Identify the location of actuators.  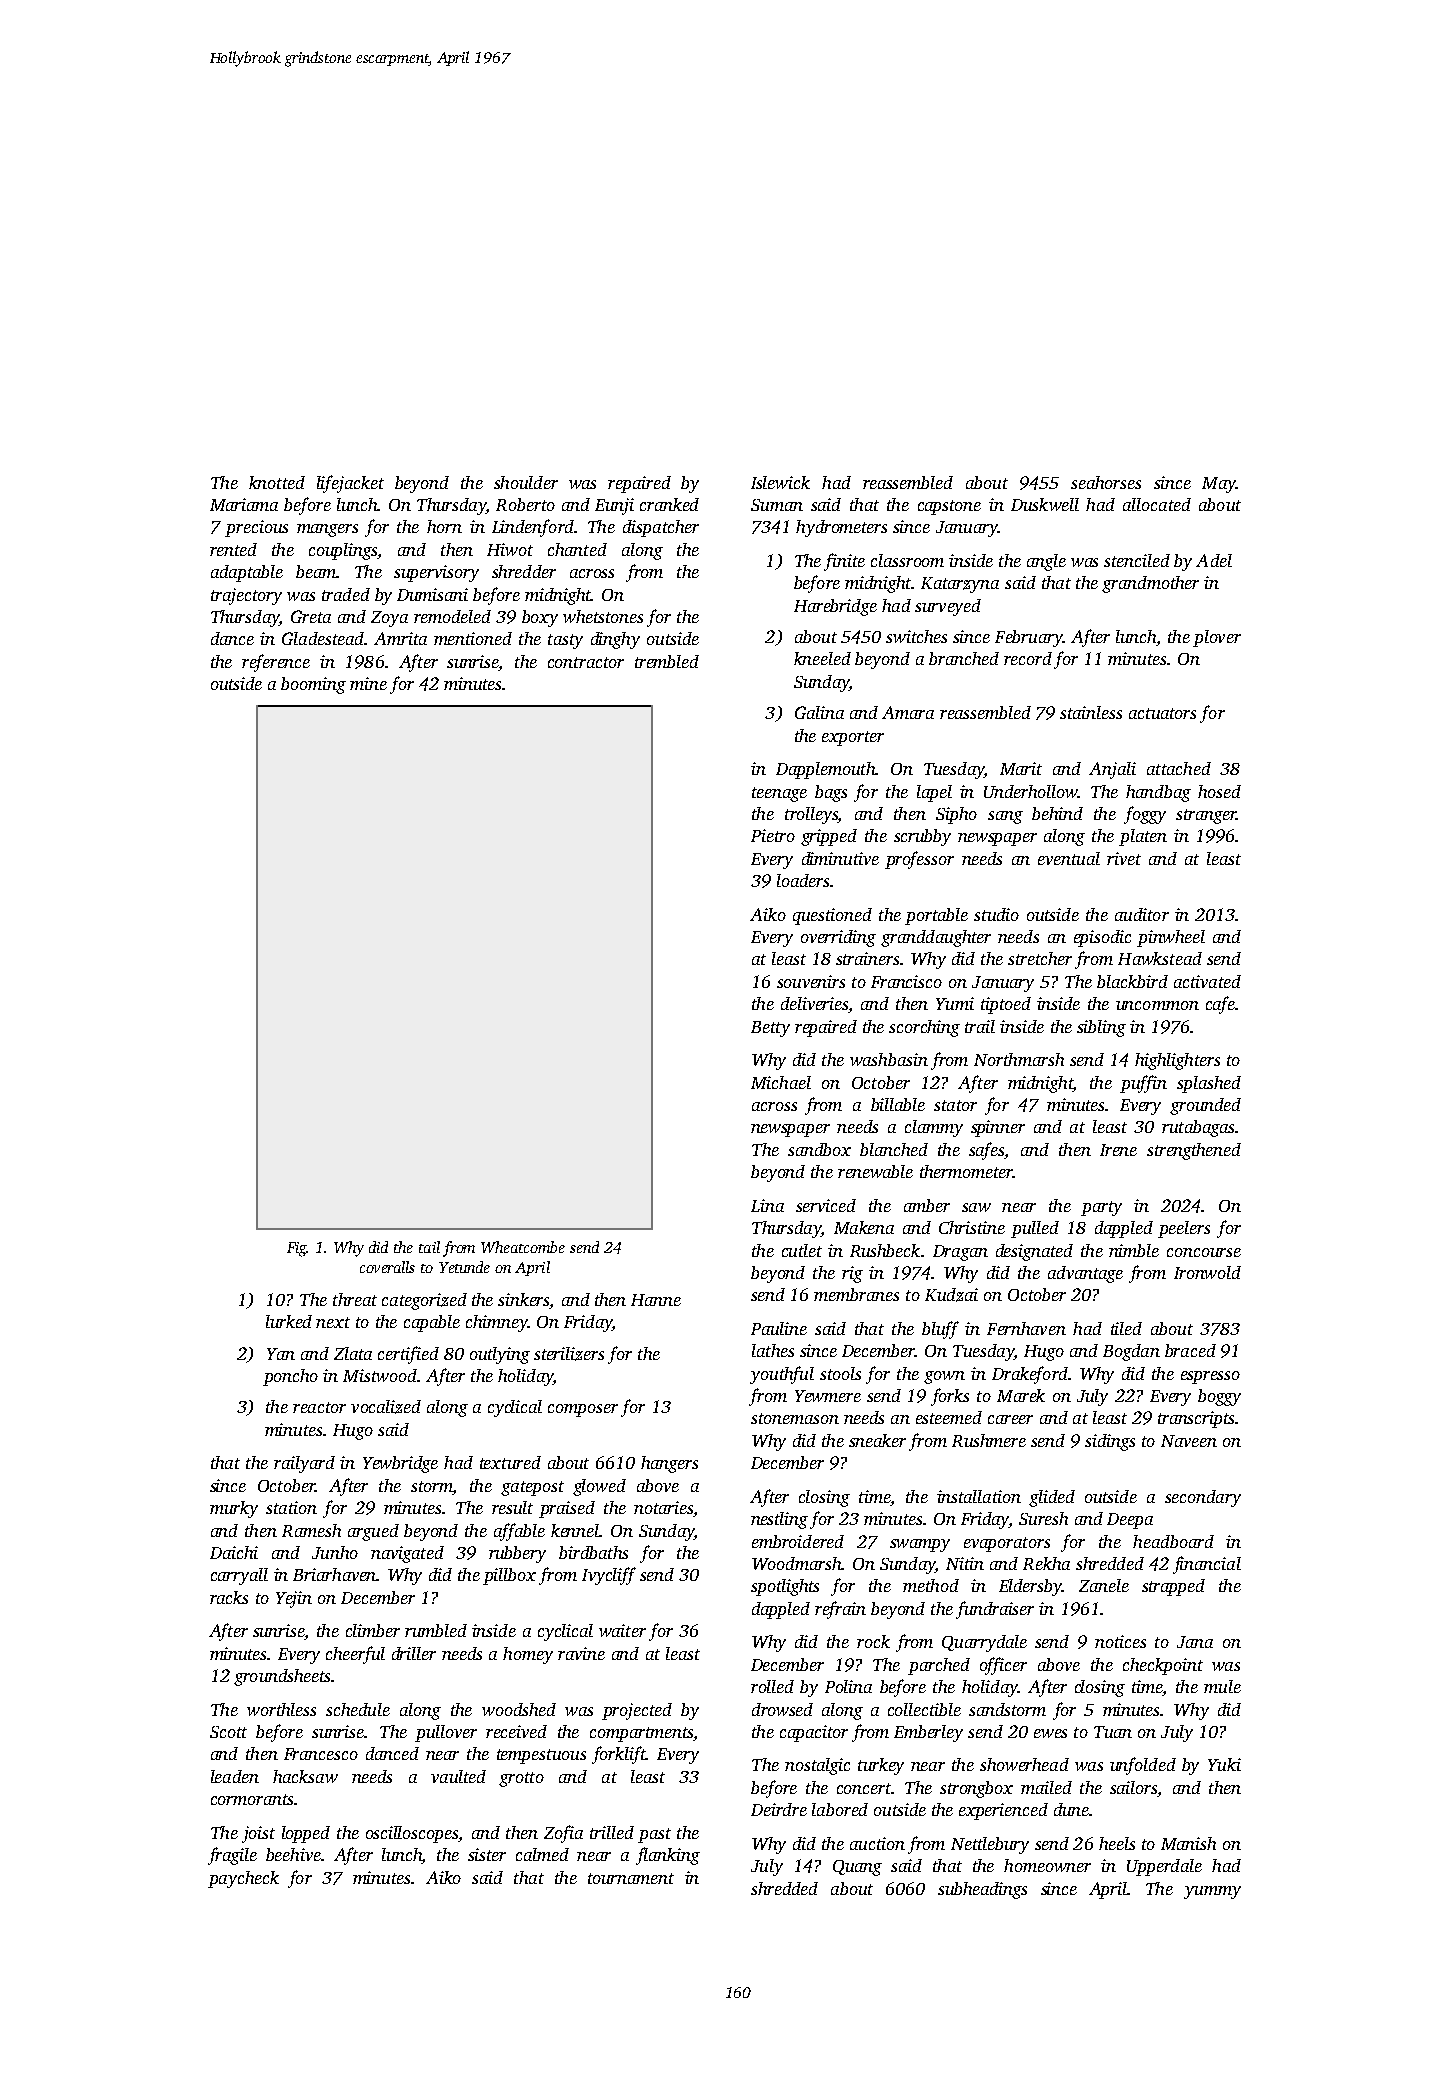
(1162, 713).
